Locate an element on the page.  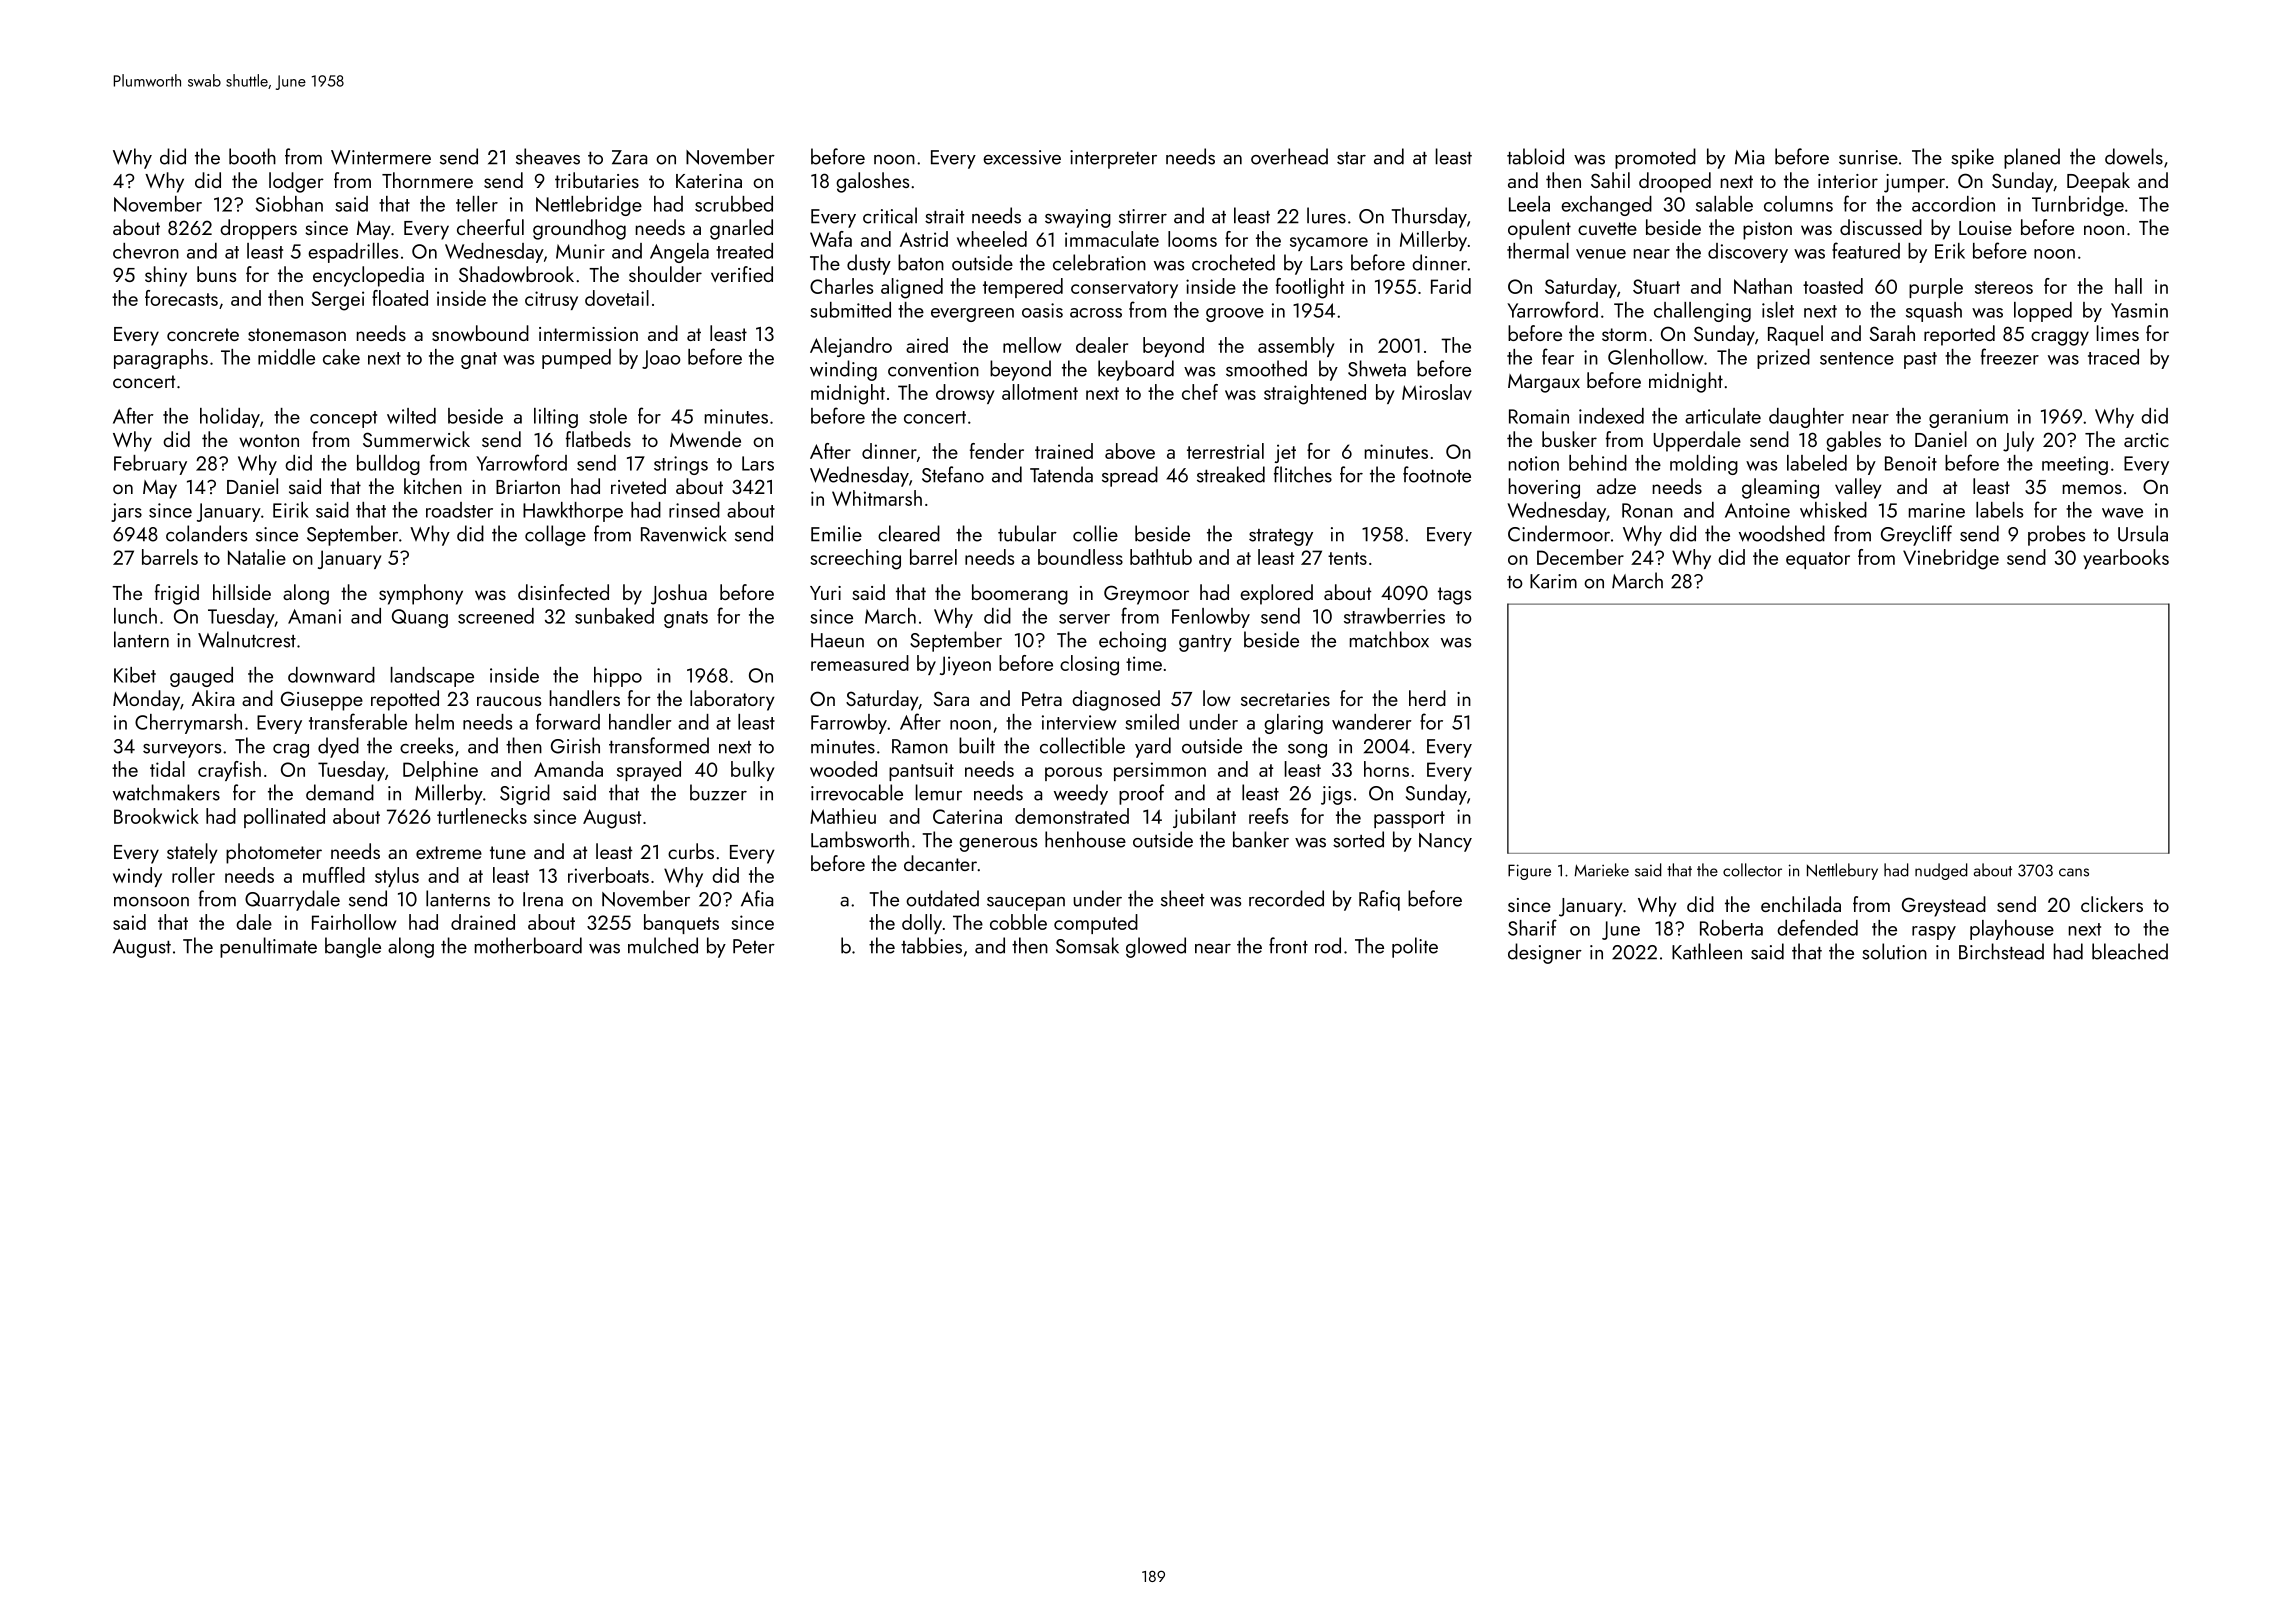
herd is located at coordinates (1427, 698).
